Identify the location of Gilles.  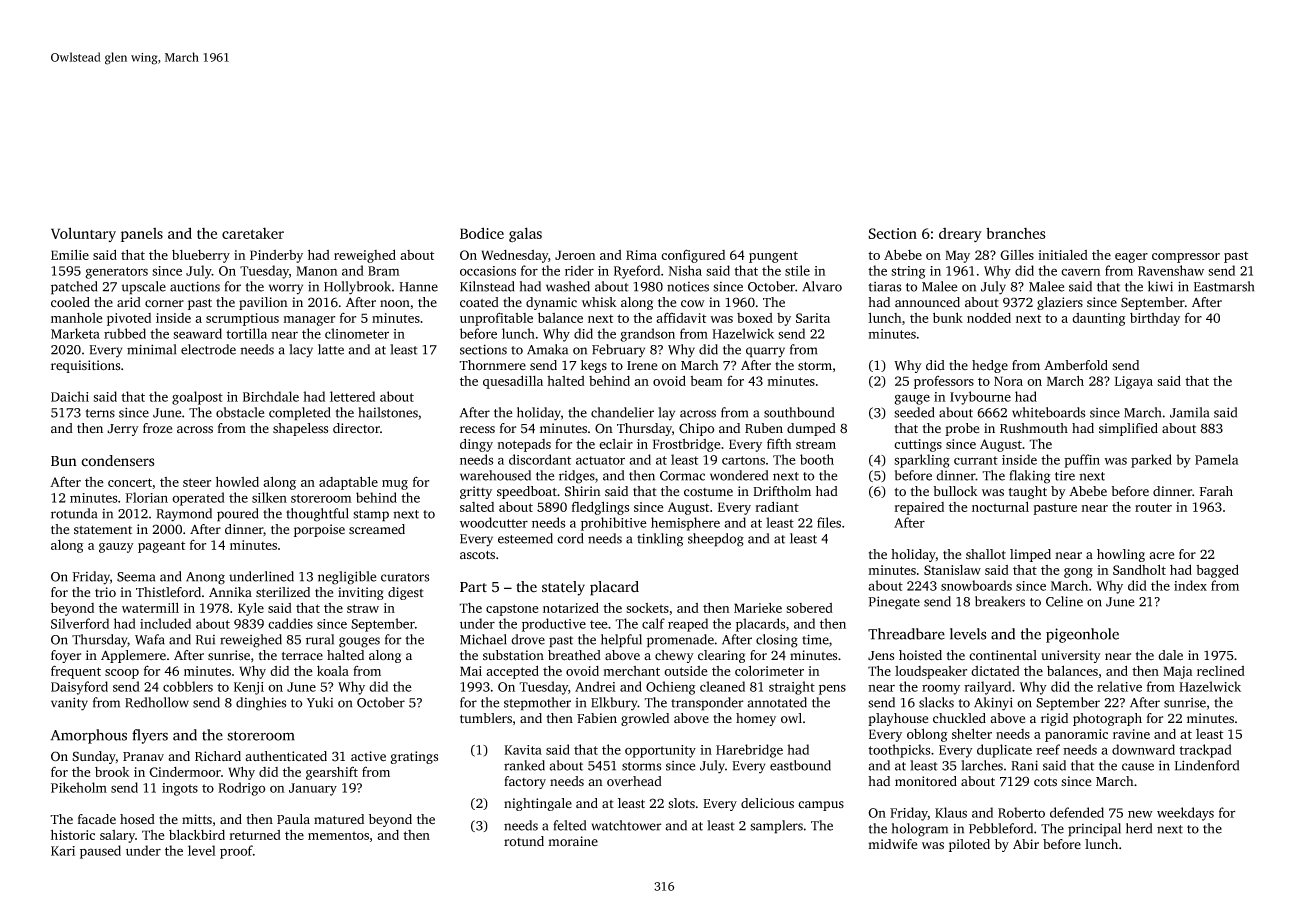
(1017, 255).
